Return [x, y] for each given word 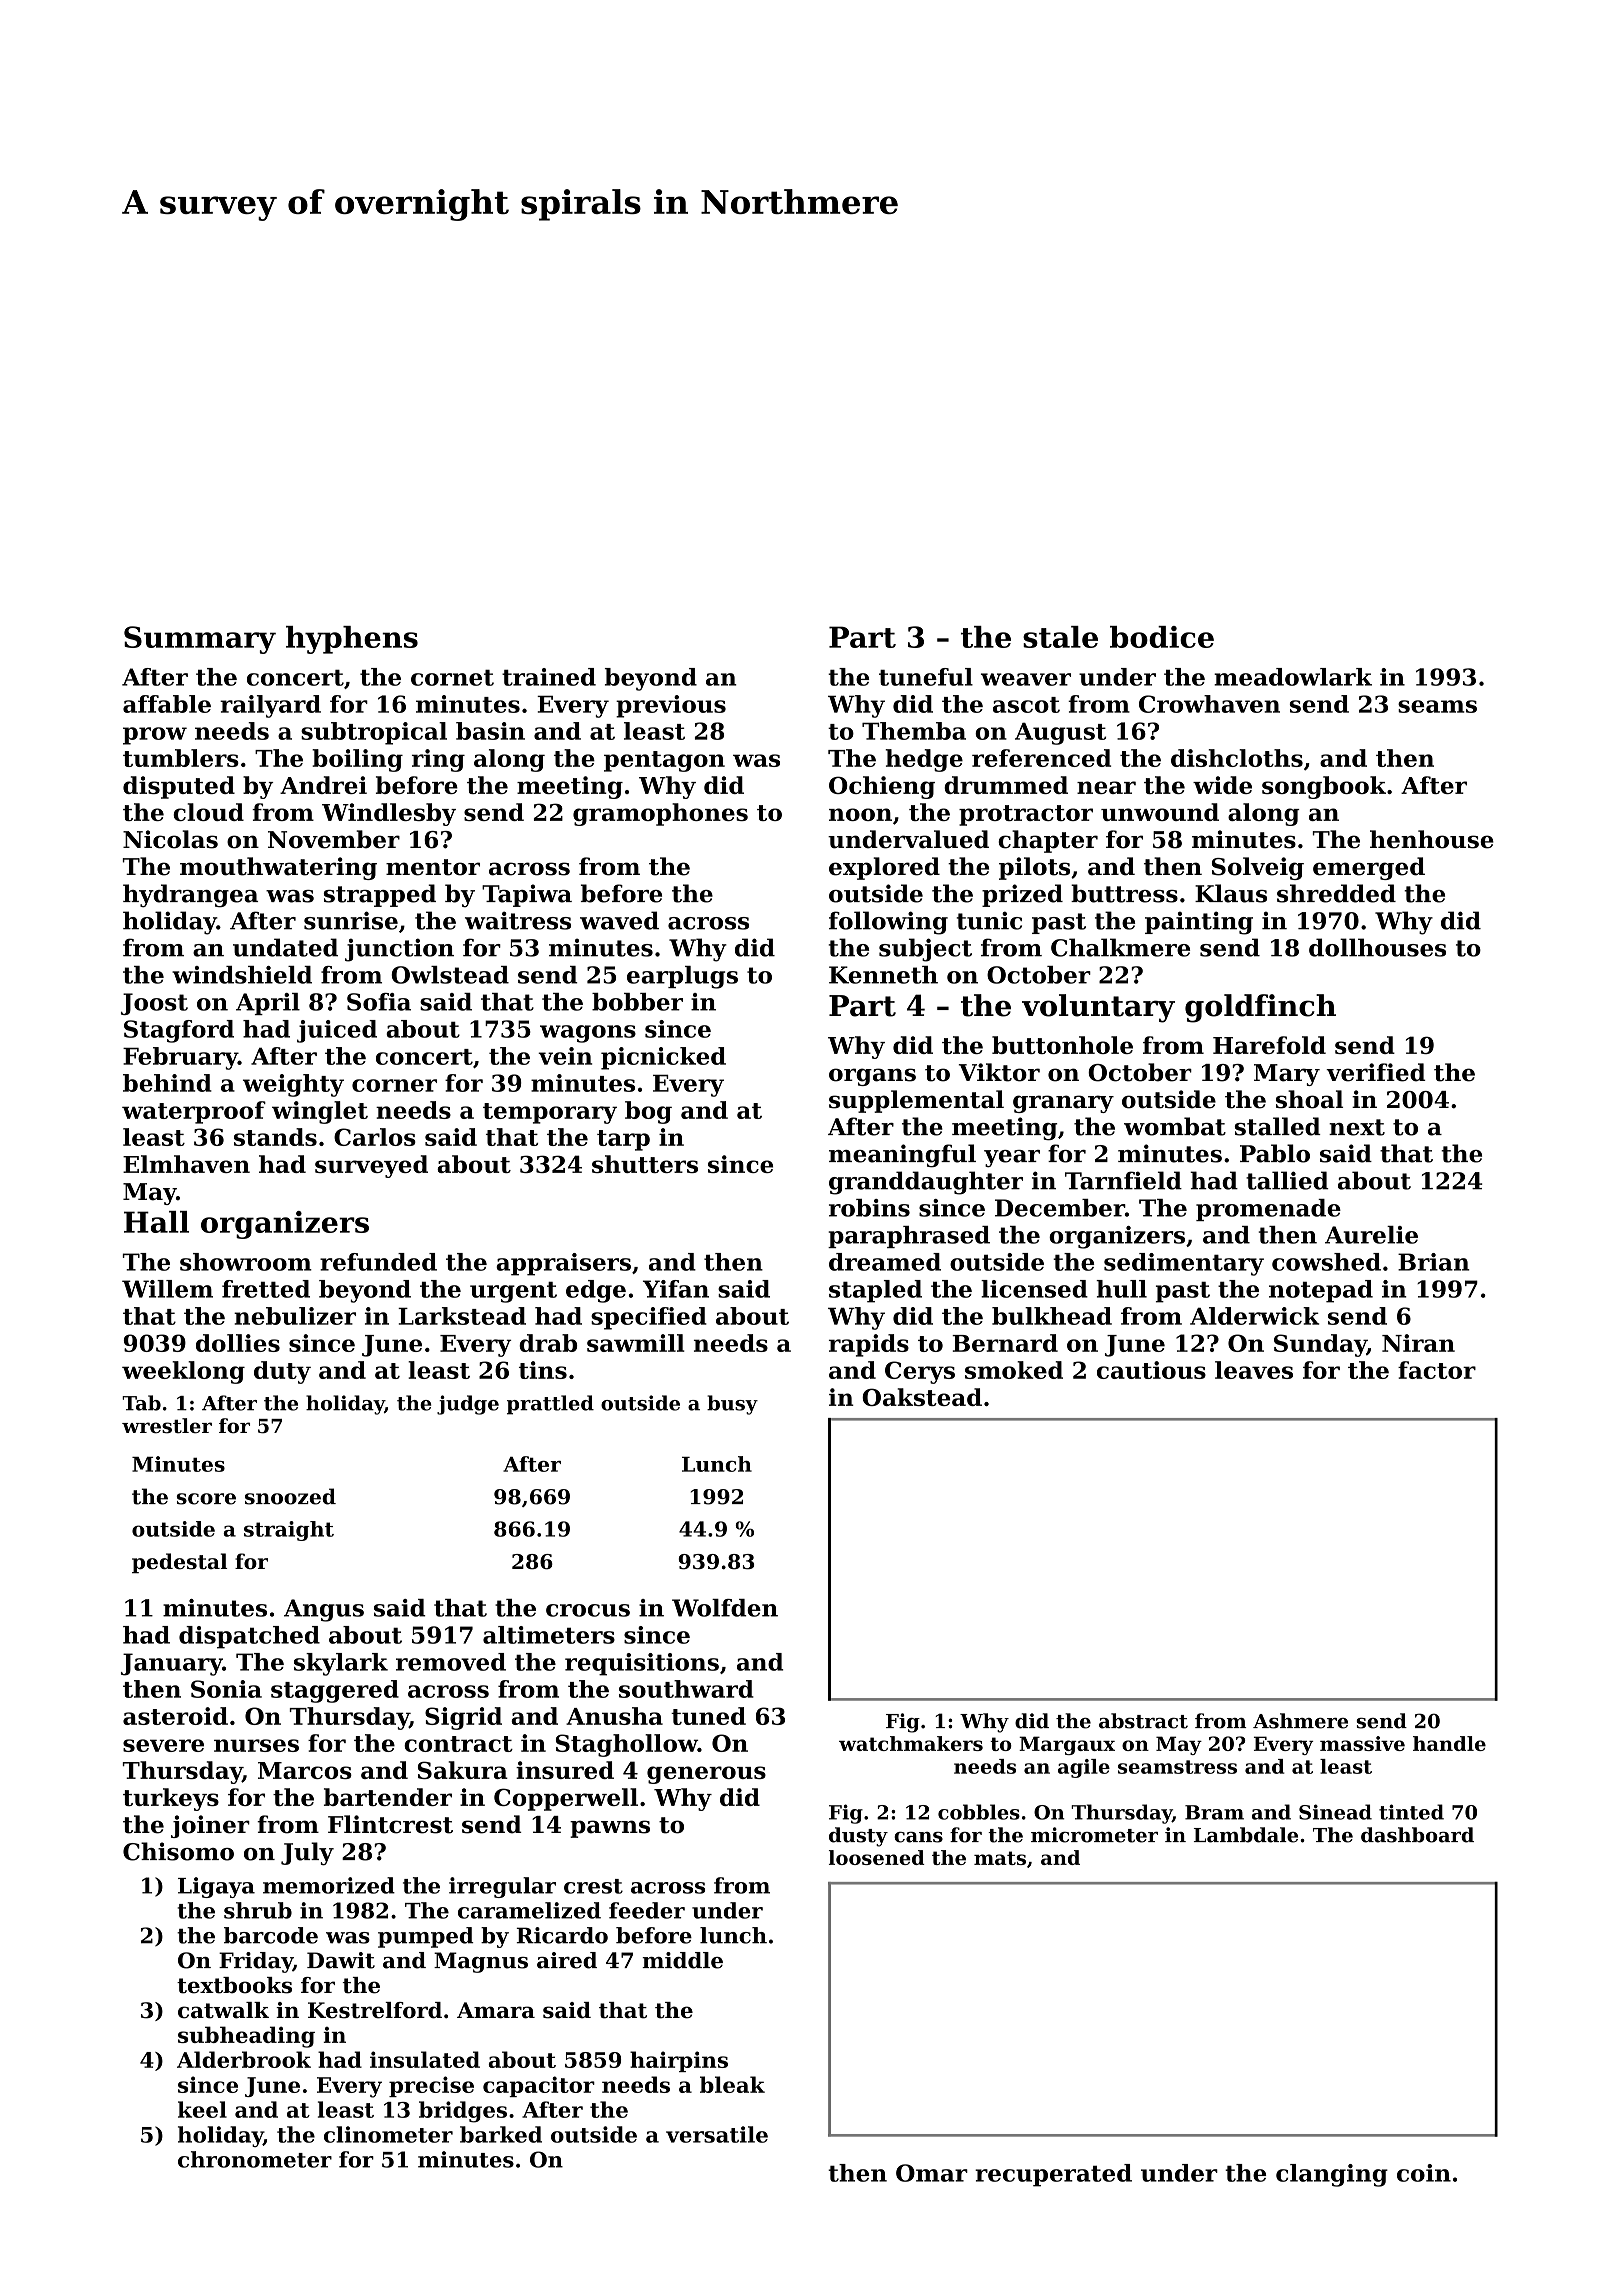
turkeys [171, 1799]
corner [394, 1085]
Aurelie [1371, 1235]
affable [167, 704]
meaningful [902, 1156]
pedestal [179, 1563]
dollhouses [1377, 947]
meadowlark [1293, 677]
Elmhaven [186, 1164]
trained [549, 677]
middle [682, 1960]
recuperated [1053, 2175]
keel [202, 2109]
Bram [1214, 1812]
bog [648, 1112]
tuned [708, 1716]
